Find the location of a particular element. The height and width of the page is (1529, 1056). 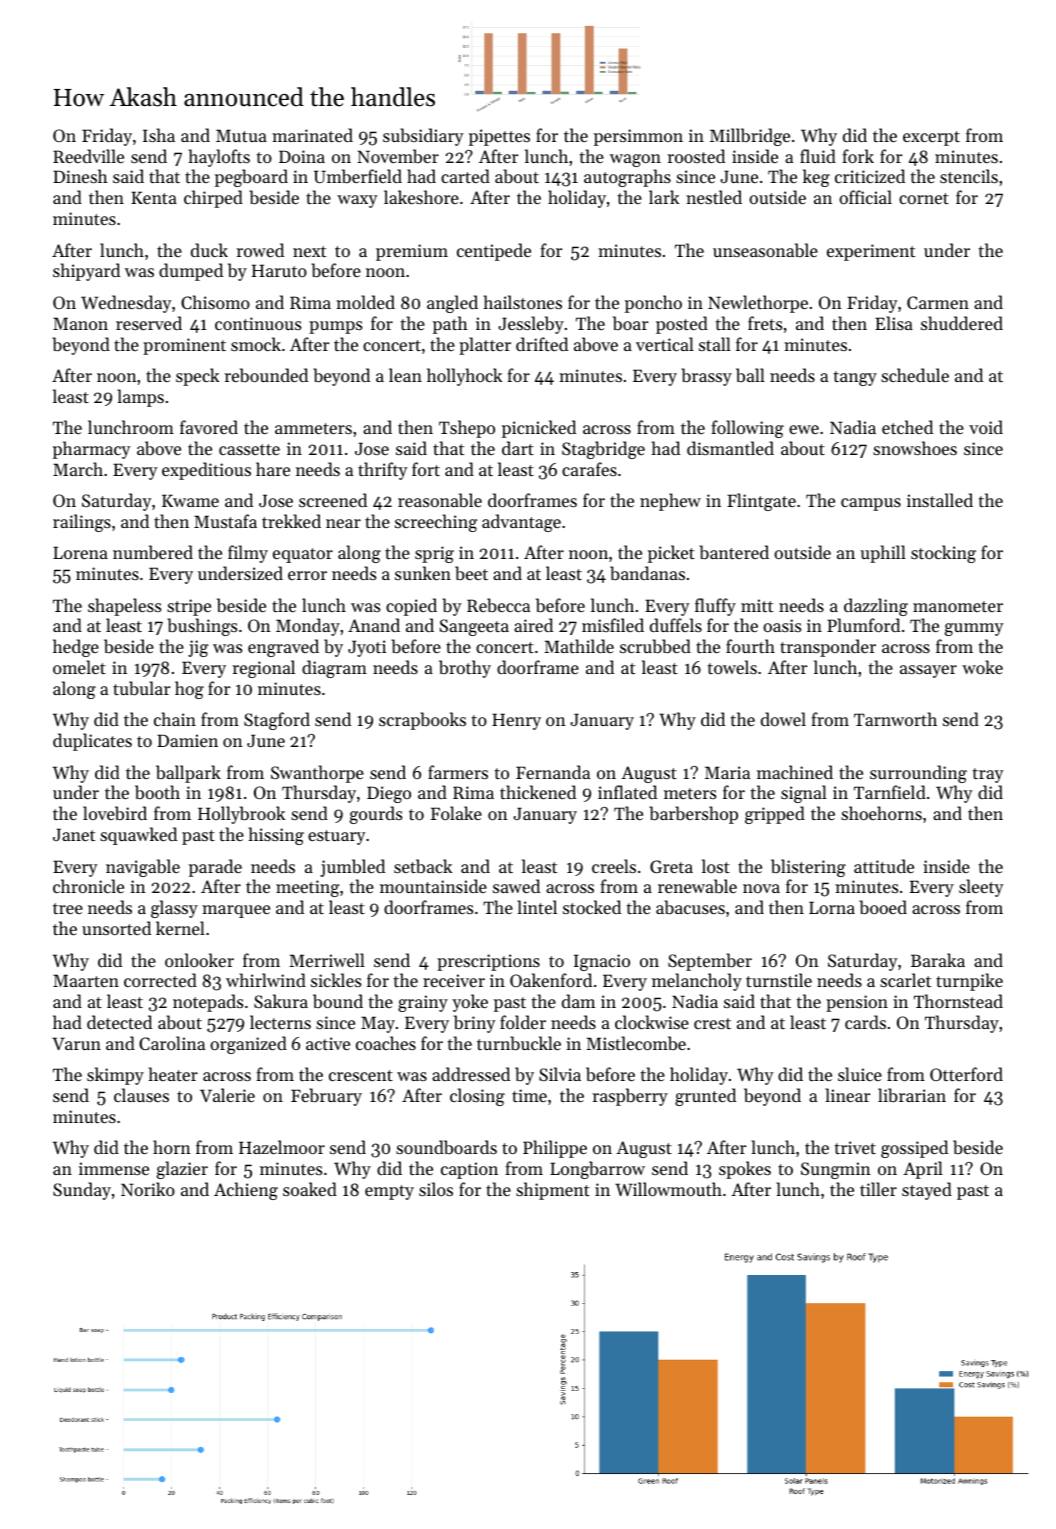

scrapbooks is located at coordinates (422, 721).
